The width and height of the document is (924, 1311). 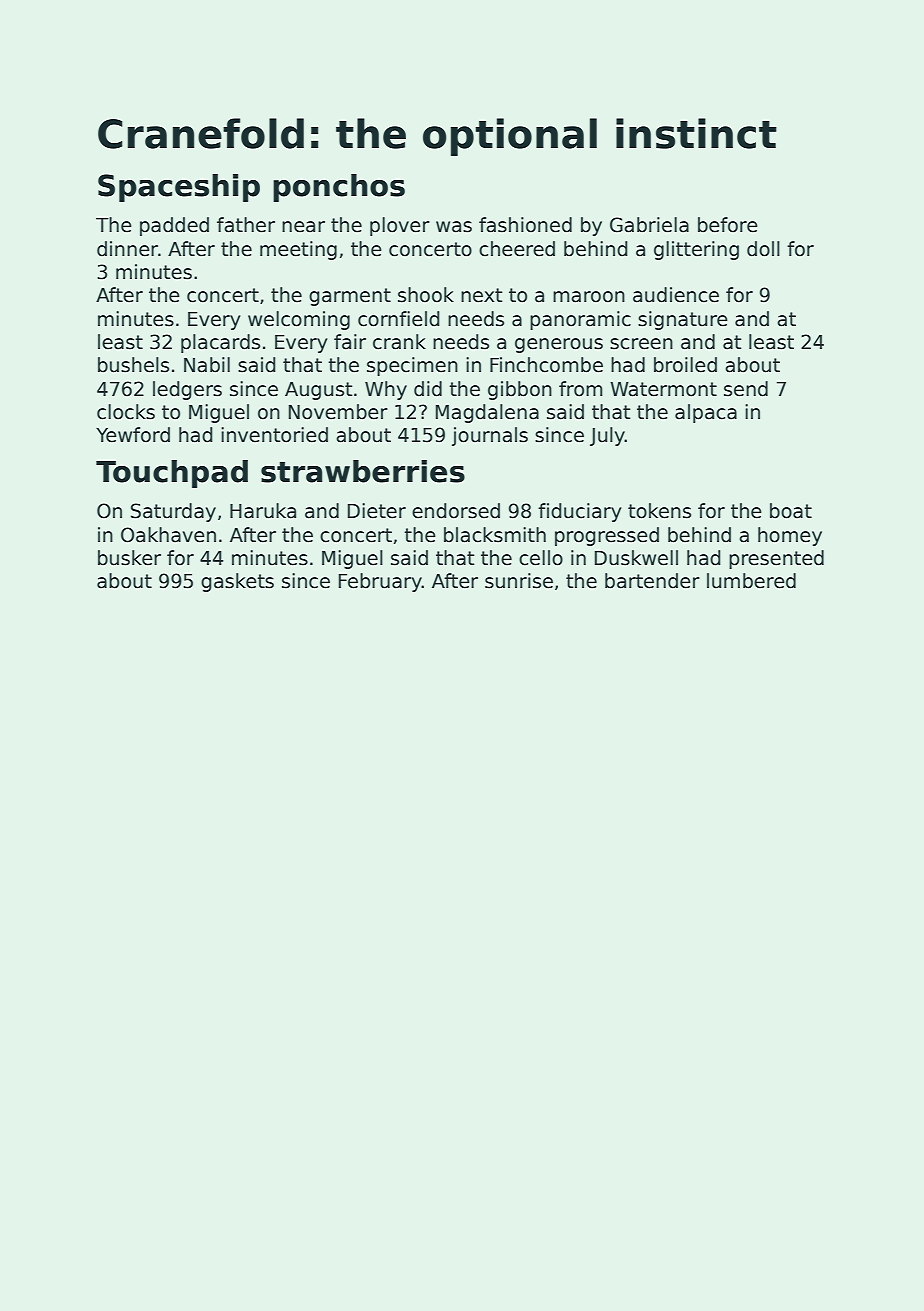 I want to click on ponchos, so click(x=339, y=188).
